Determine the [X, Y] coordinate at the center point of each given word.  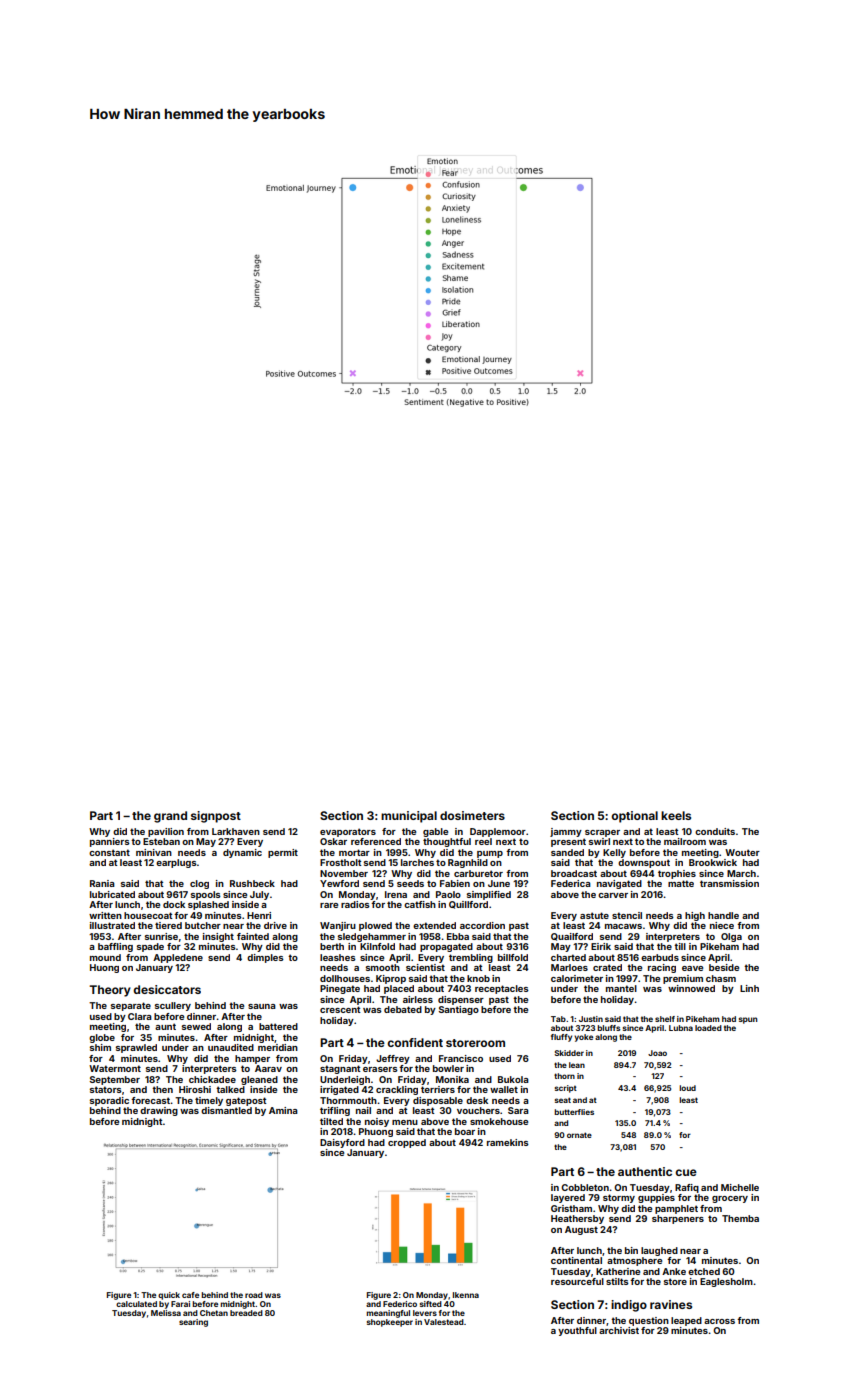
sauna [262, 1006]
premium [683, 979]
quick [169, 1296]
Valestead [444, 1322]
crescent [340, 1009]
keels [676, 815]
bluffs [608, 1028]
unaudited [231, 1047]
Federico [400, 1304]
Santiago [459, 1010]
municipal [409, 817]
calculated [136, 1304]
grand [170, 817]
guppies [656, 1198]
